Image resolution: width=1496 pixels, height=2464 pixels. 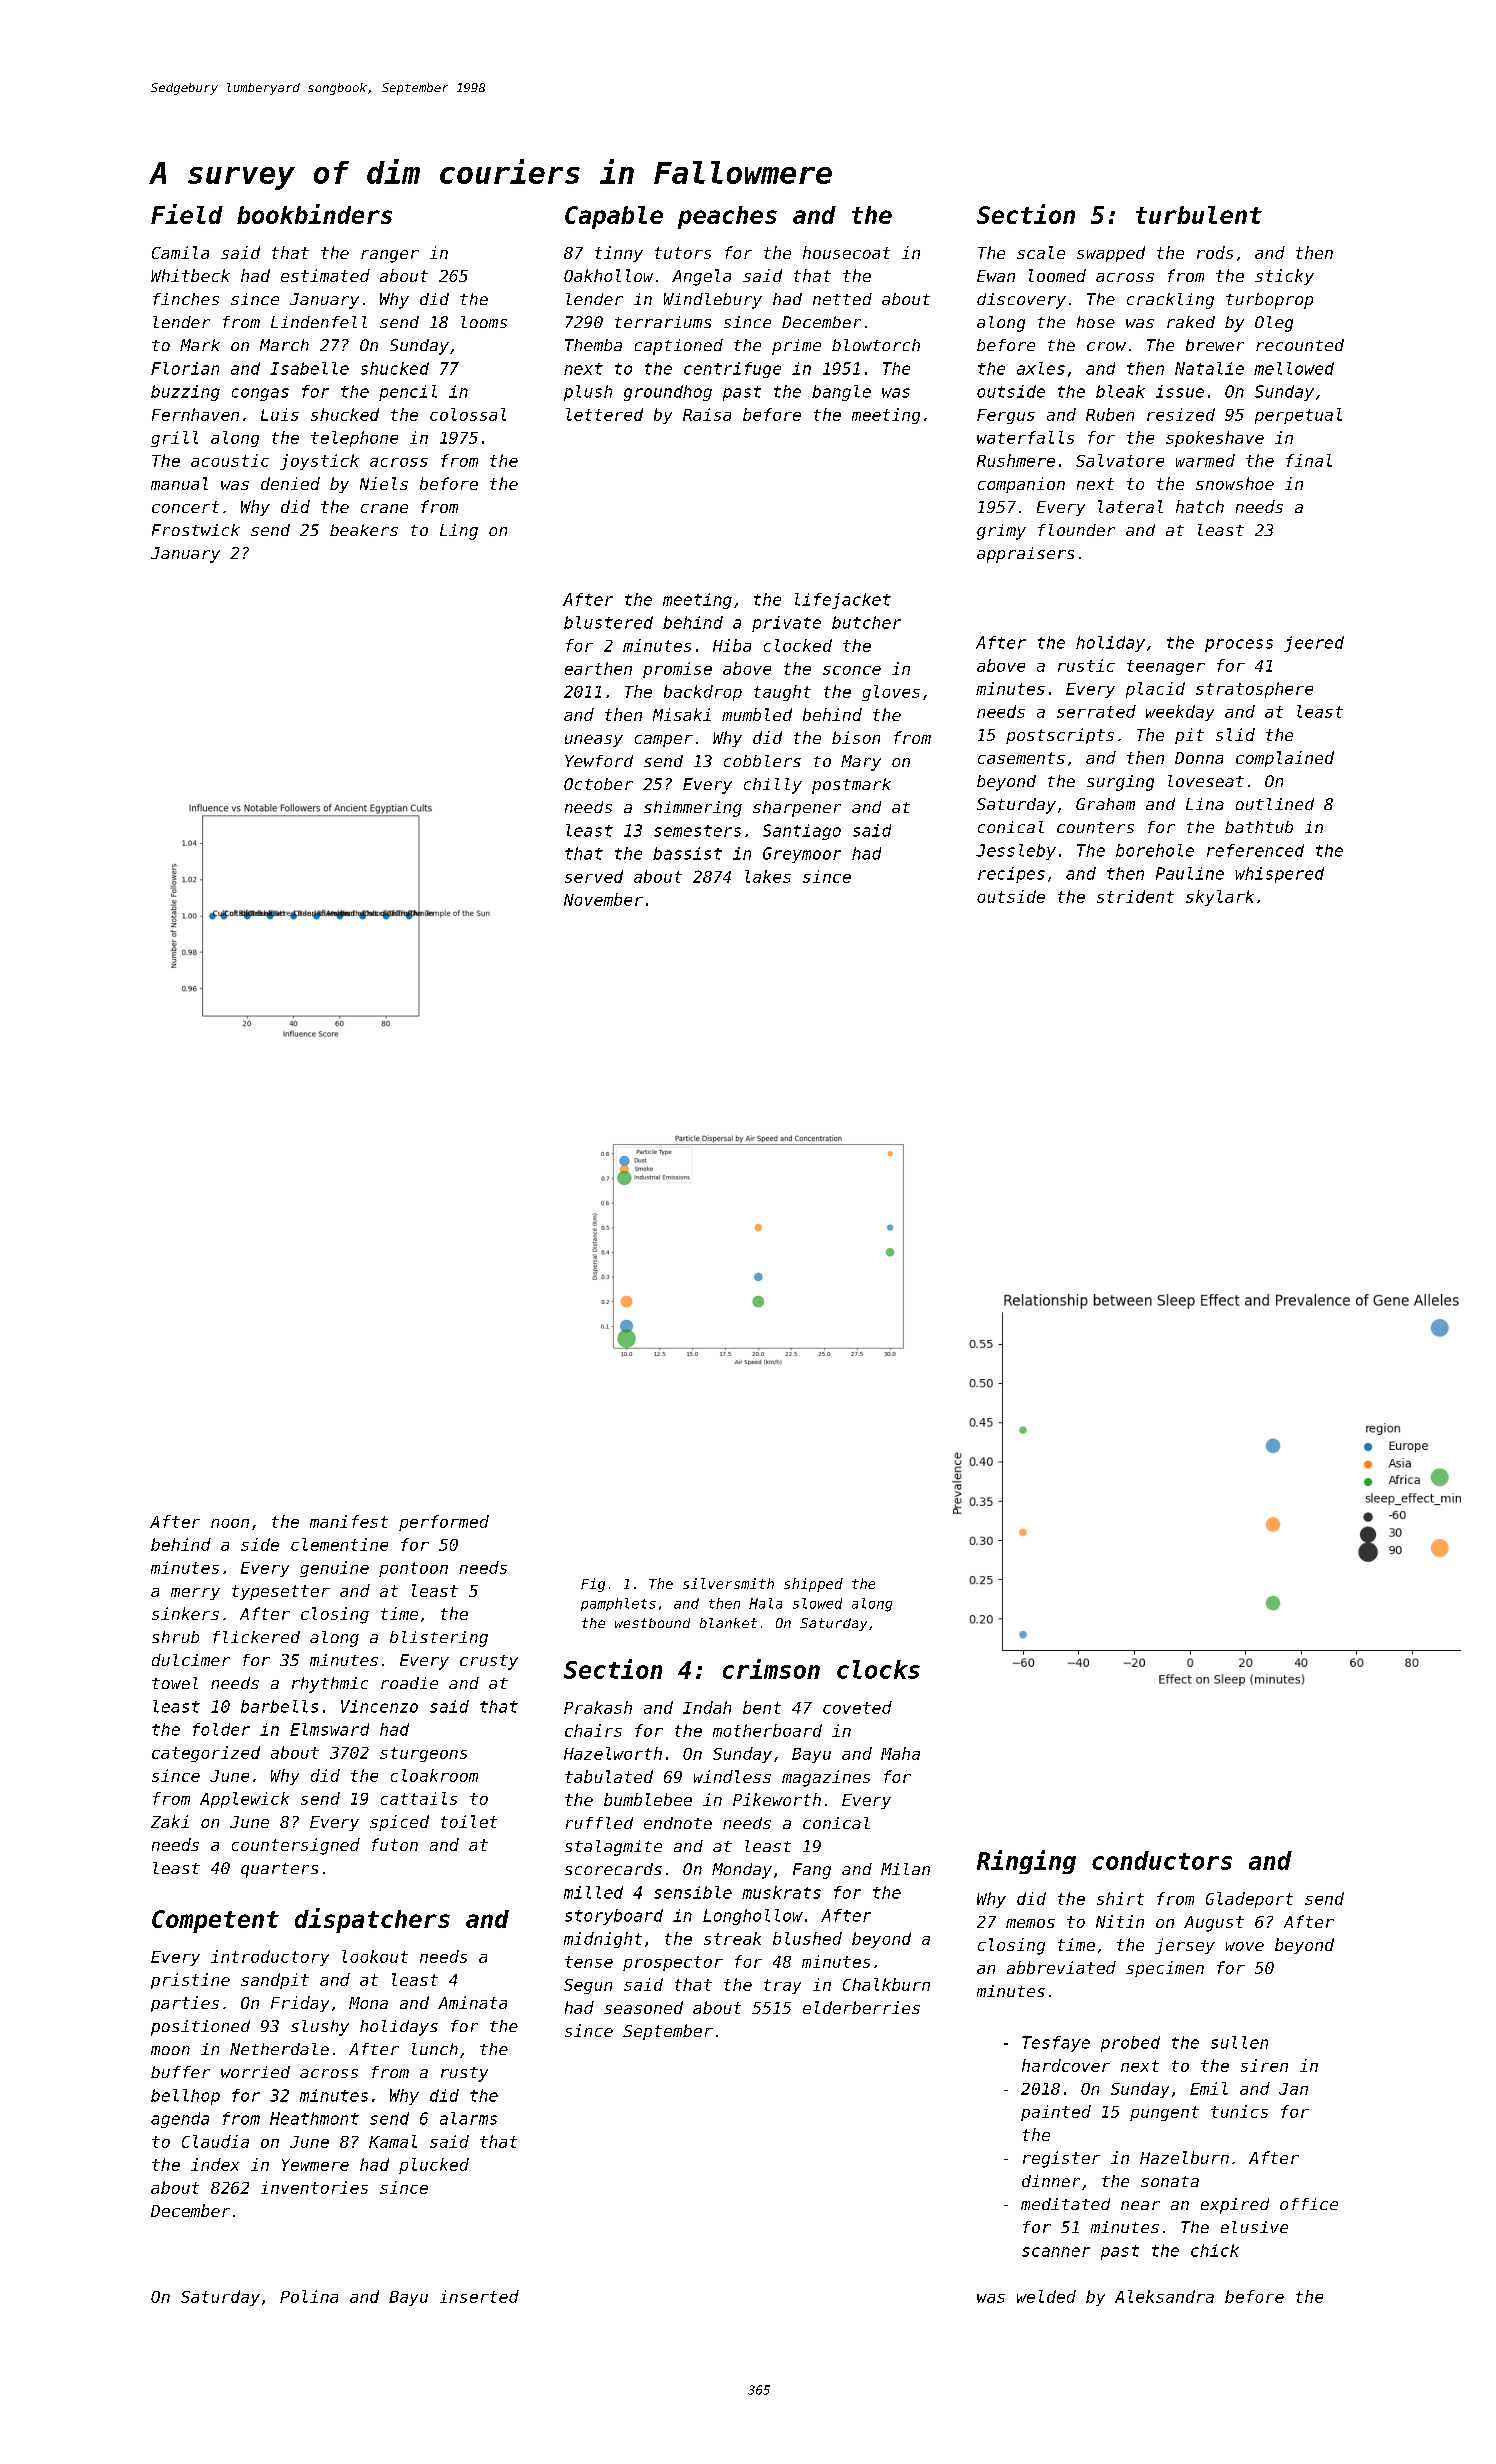 I want to click on Gladeport, so click(x=1249, y=1900).
